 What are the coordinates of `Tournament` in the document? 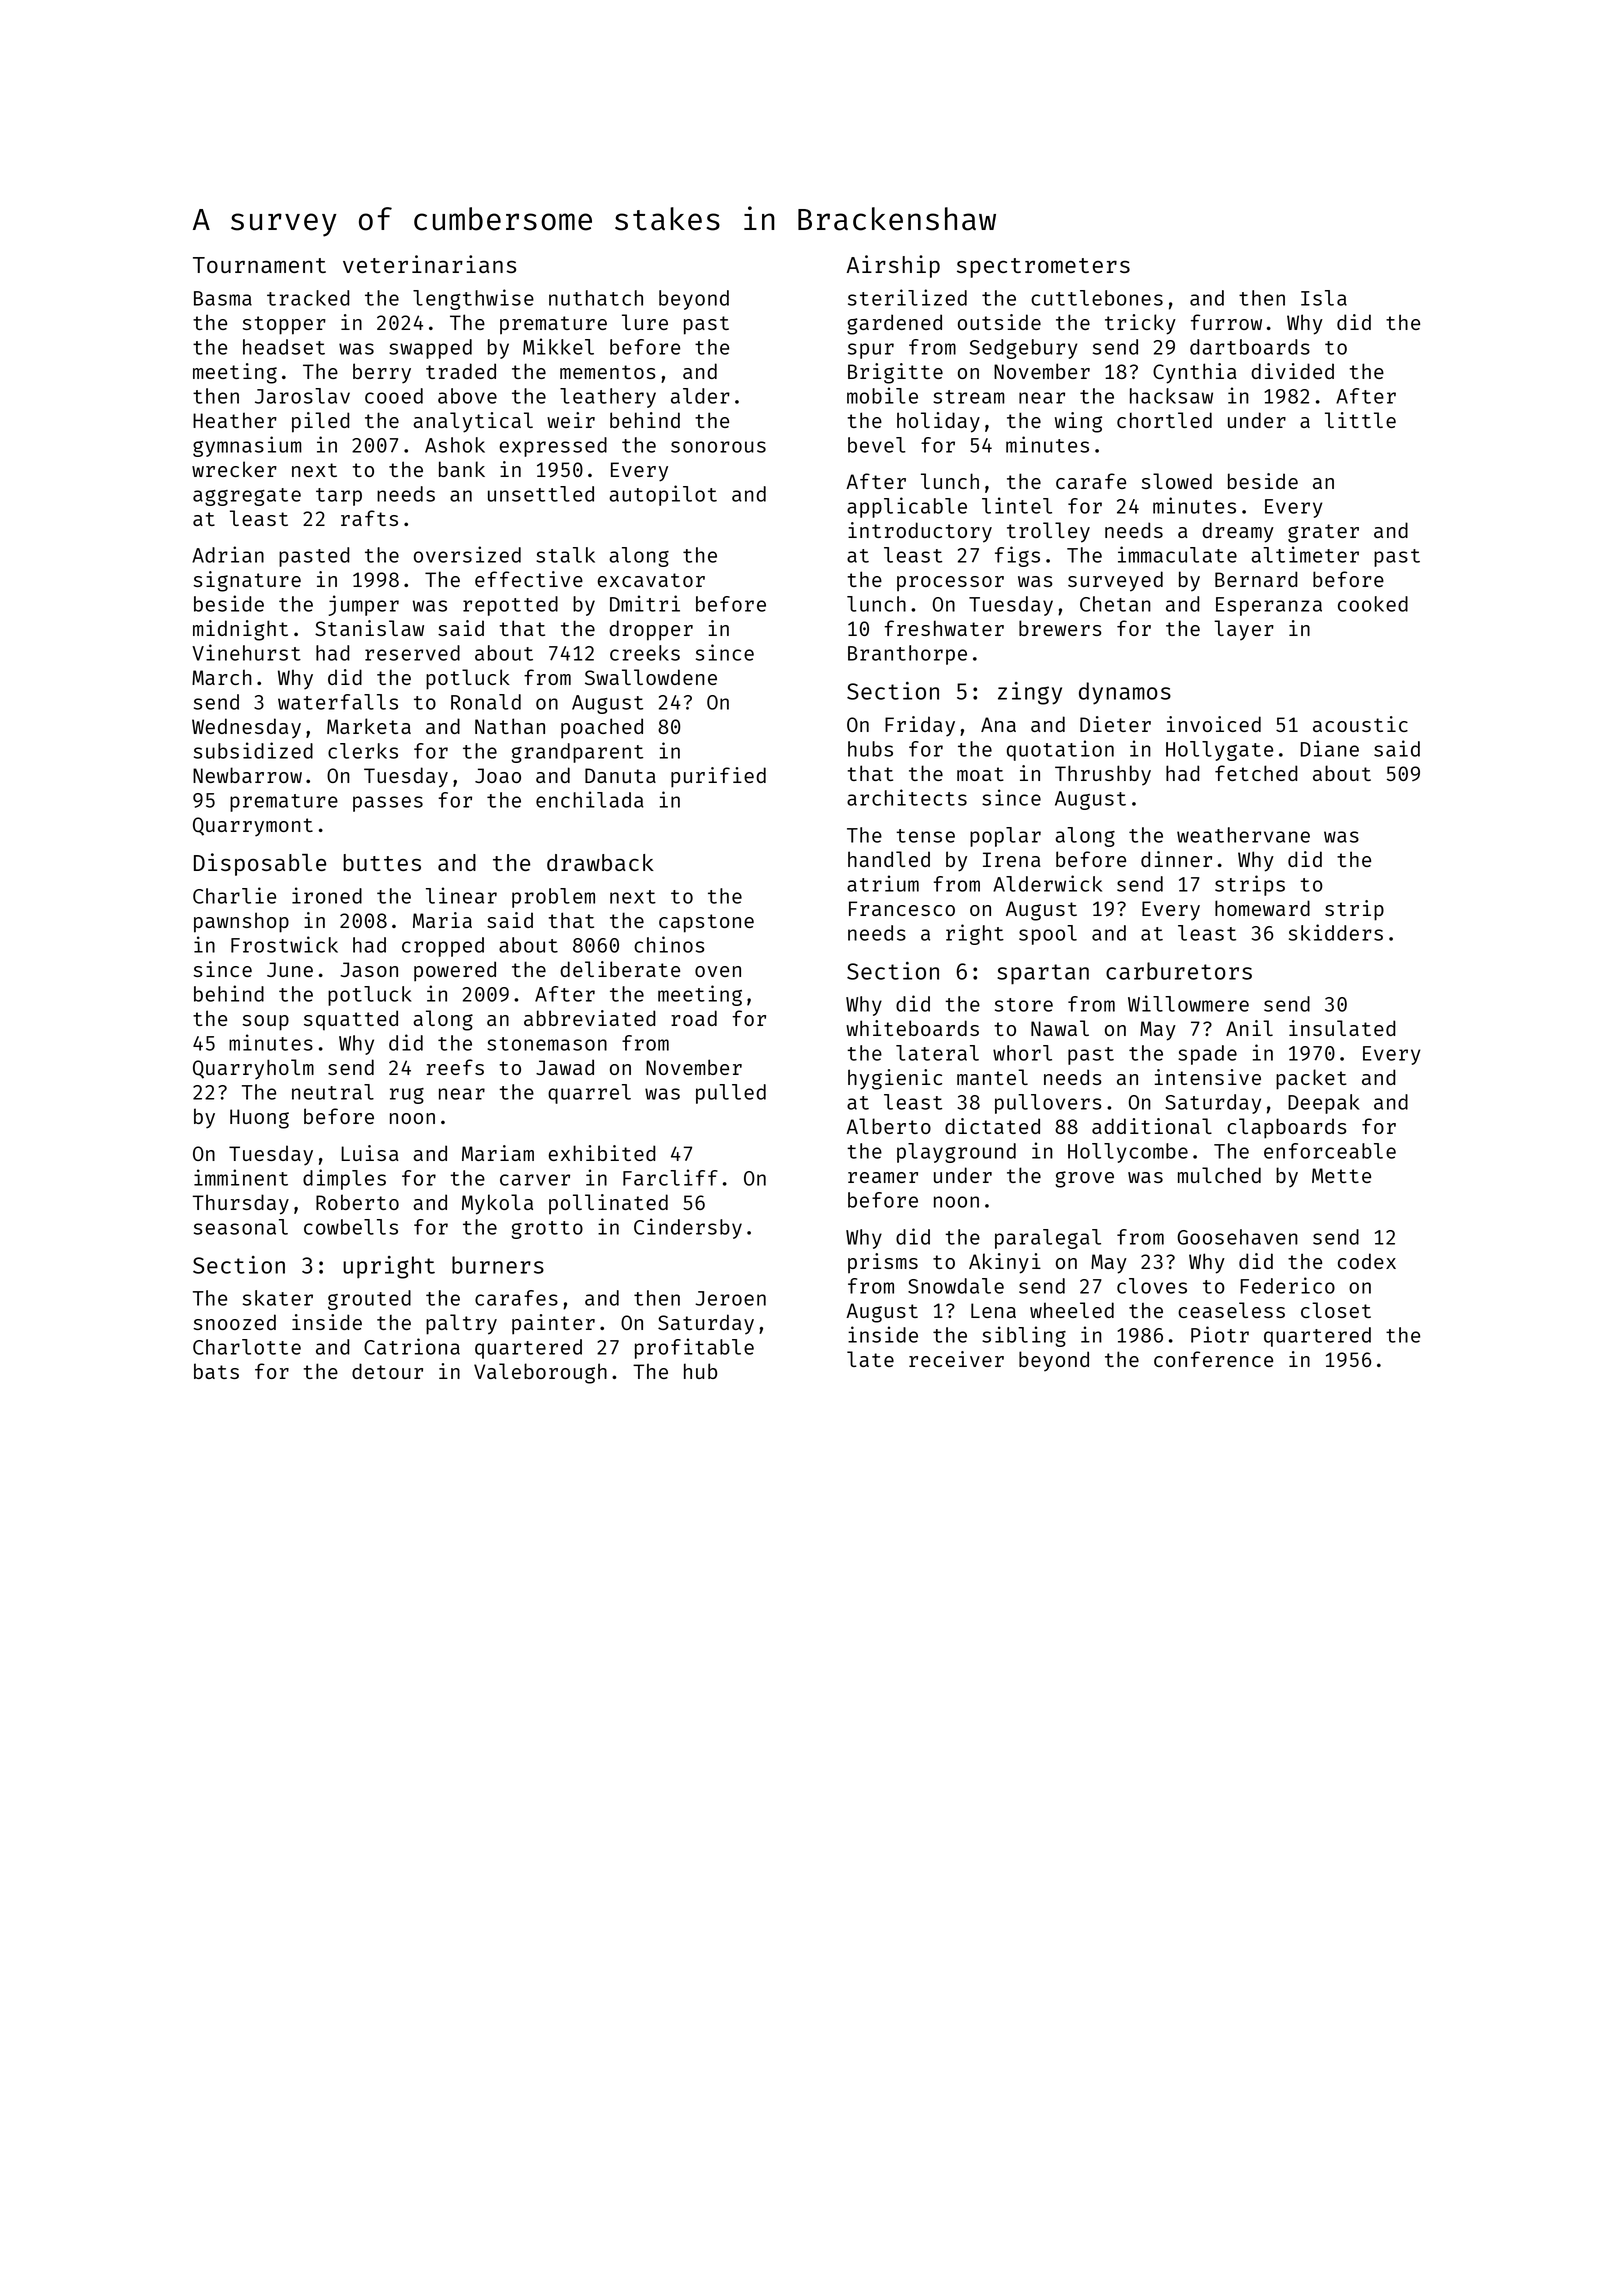 It's located at (259, 265).
